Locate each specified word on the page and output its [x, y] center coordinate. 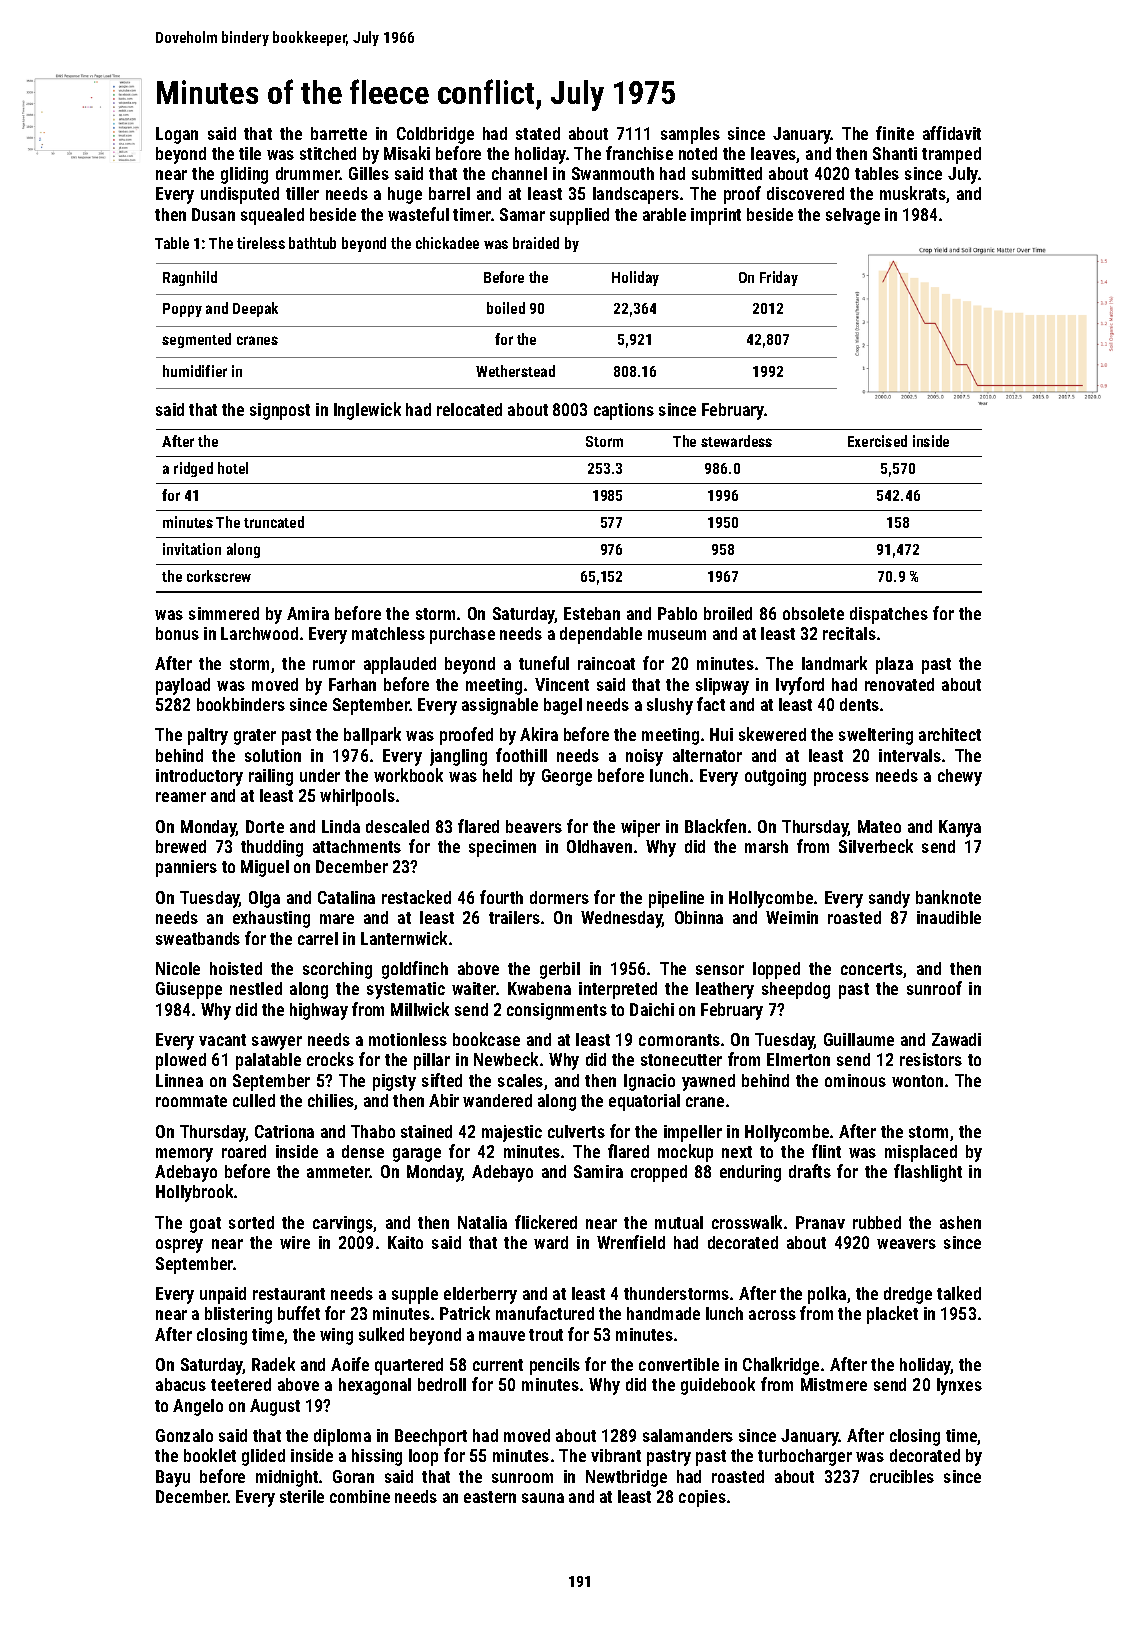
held [497, 775]
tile [250, 153]
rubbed [877, 1222]
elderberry [480, 1295]
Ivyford [800, 686]
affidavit [952, 133]
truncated [274, 522]
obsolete [813, 613]
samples [690, 135]
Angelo [198, 1407]
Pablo [677, 613]
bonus [177, 633]
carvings [343, 1224]
